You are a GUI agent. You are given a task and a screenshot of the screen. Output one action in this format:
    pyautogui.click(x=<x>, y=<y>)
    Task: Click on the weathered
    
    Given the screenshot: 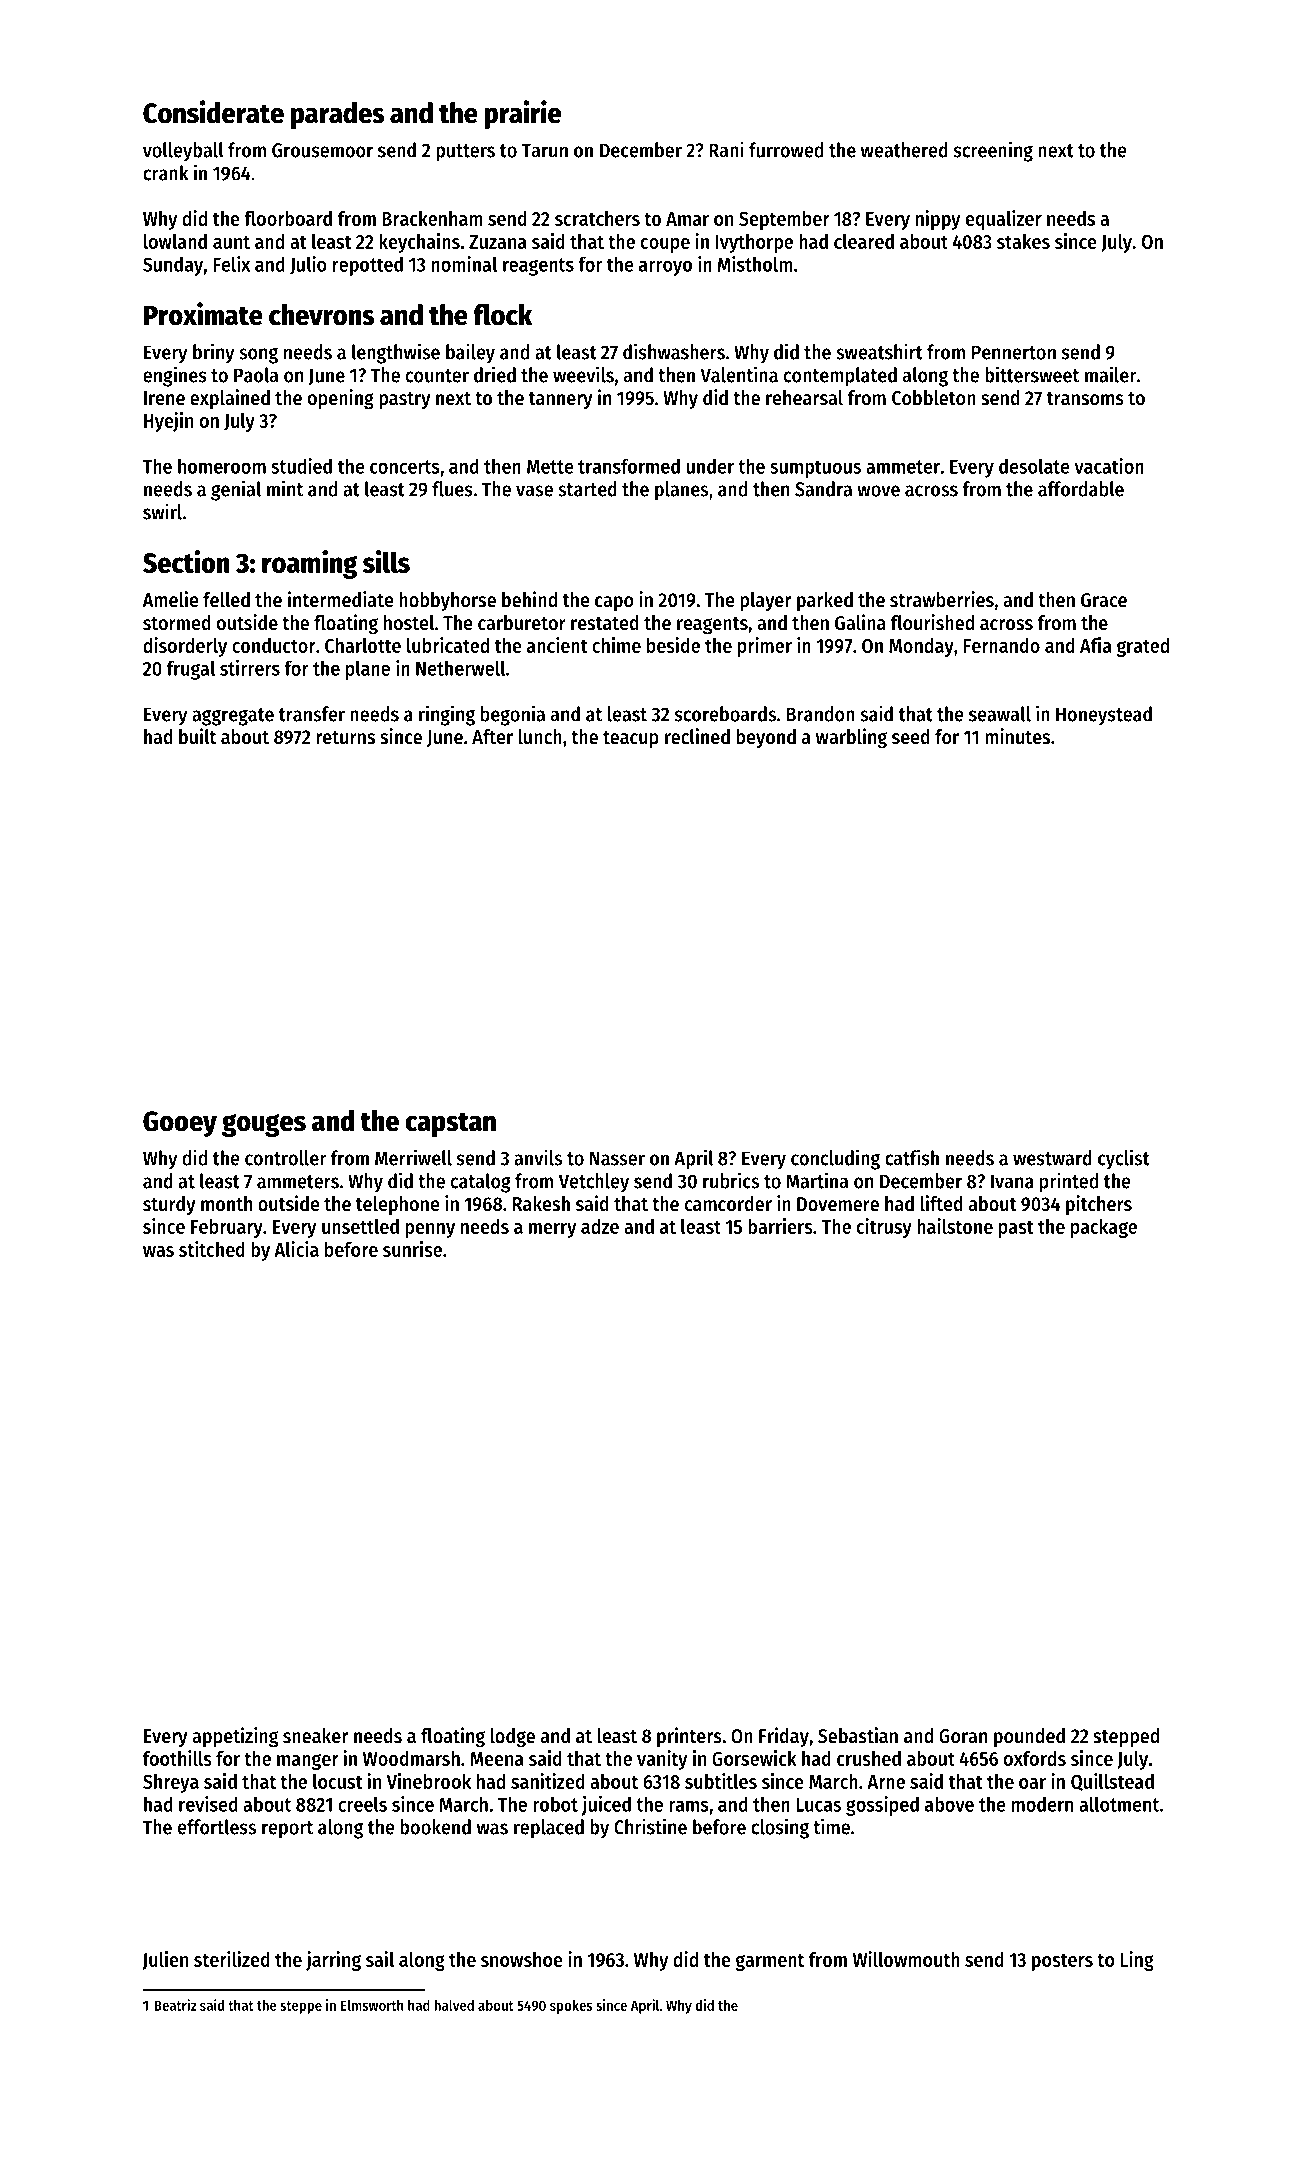 What is the action you would take?
    pyautogui.click(x=904, y=150)
